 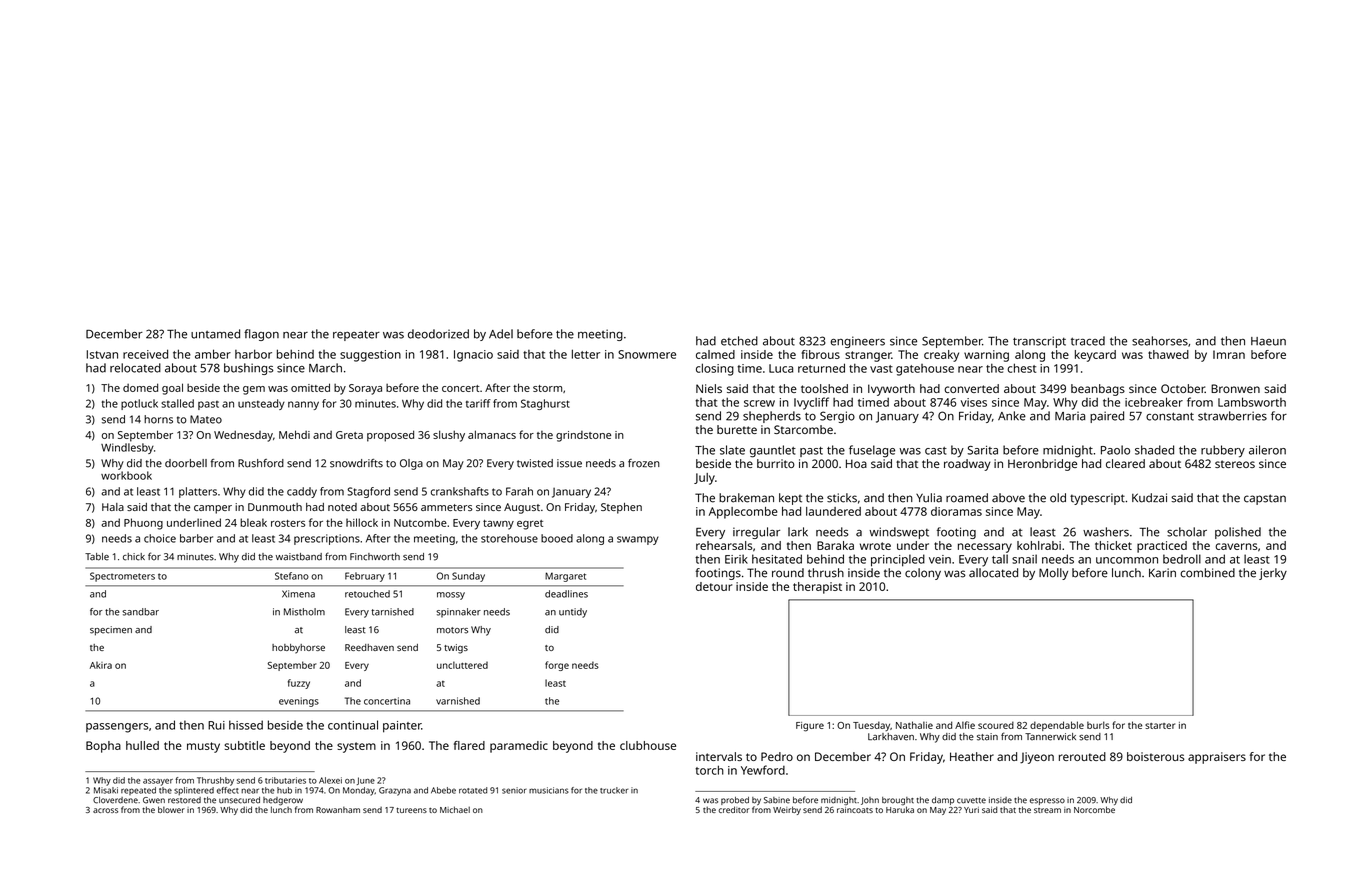 I want to click on strawberries, so click(x=1232, y=416).
